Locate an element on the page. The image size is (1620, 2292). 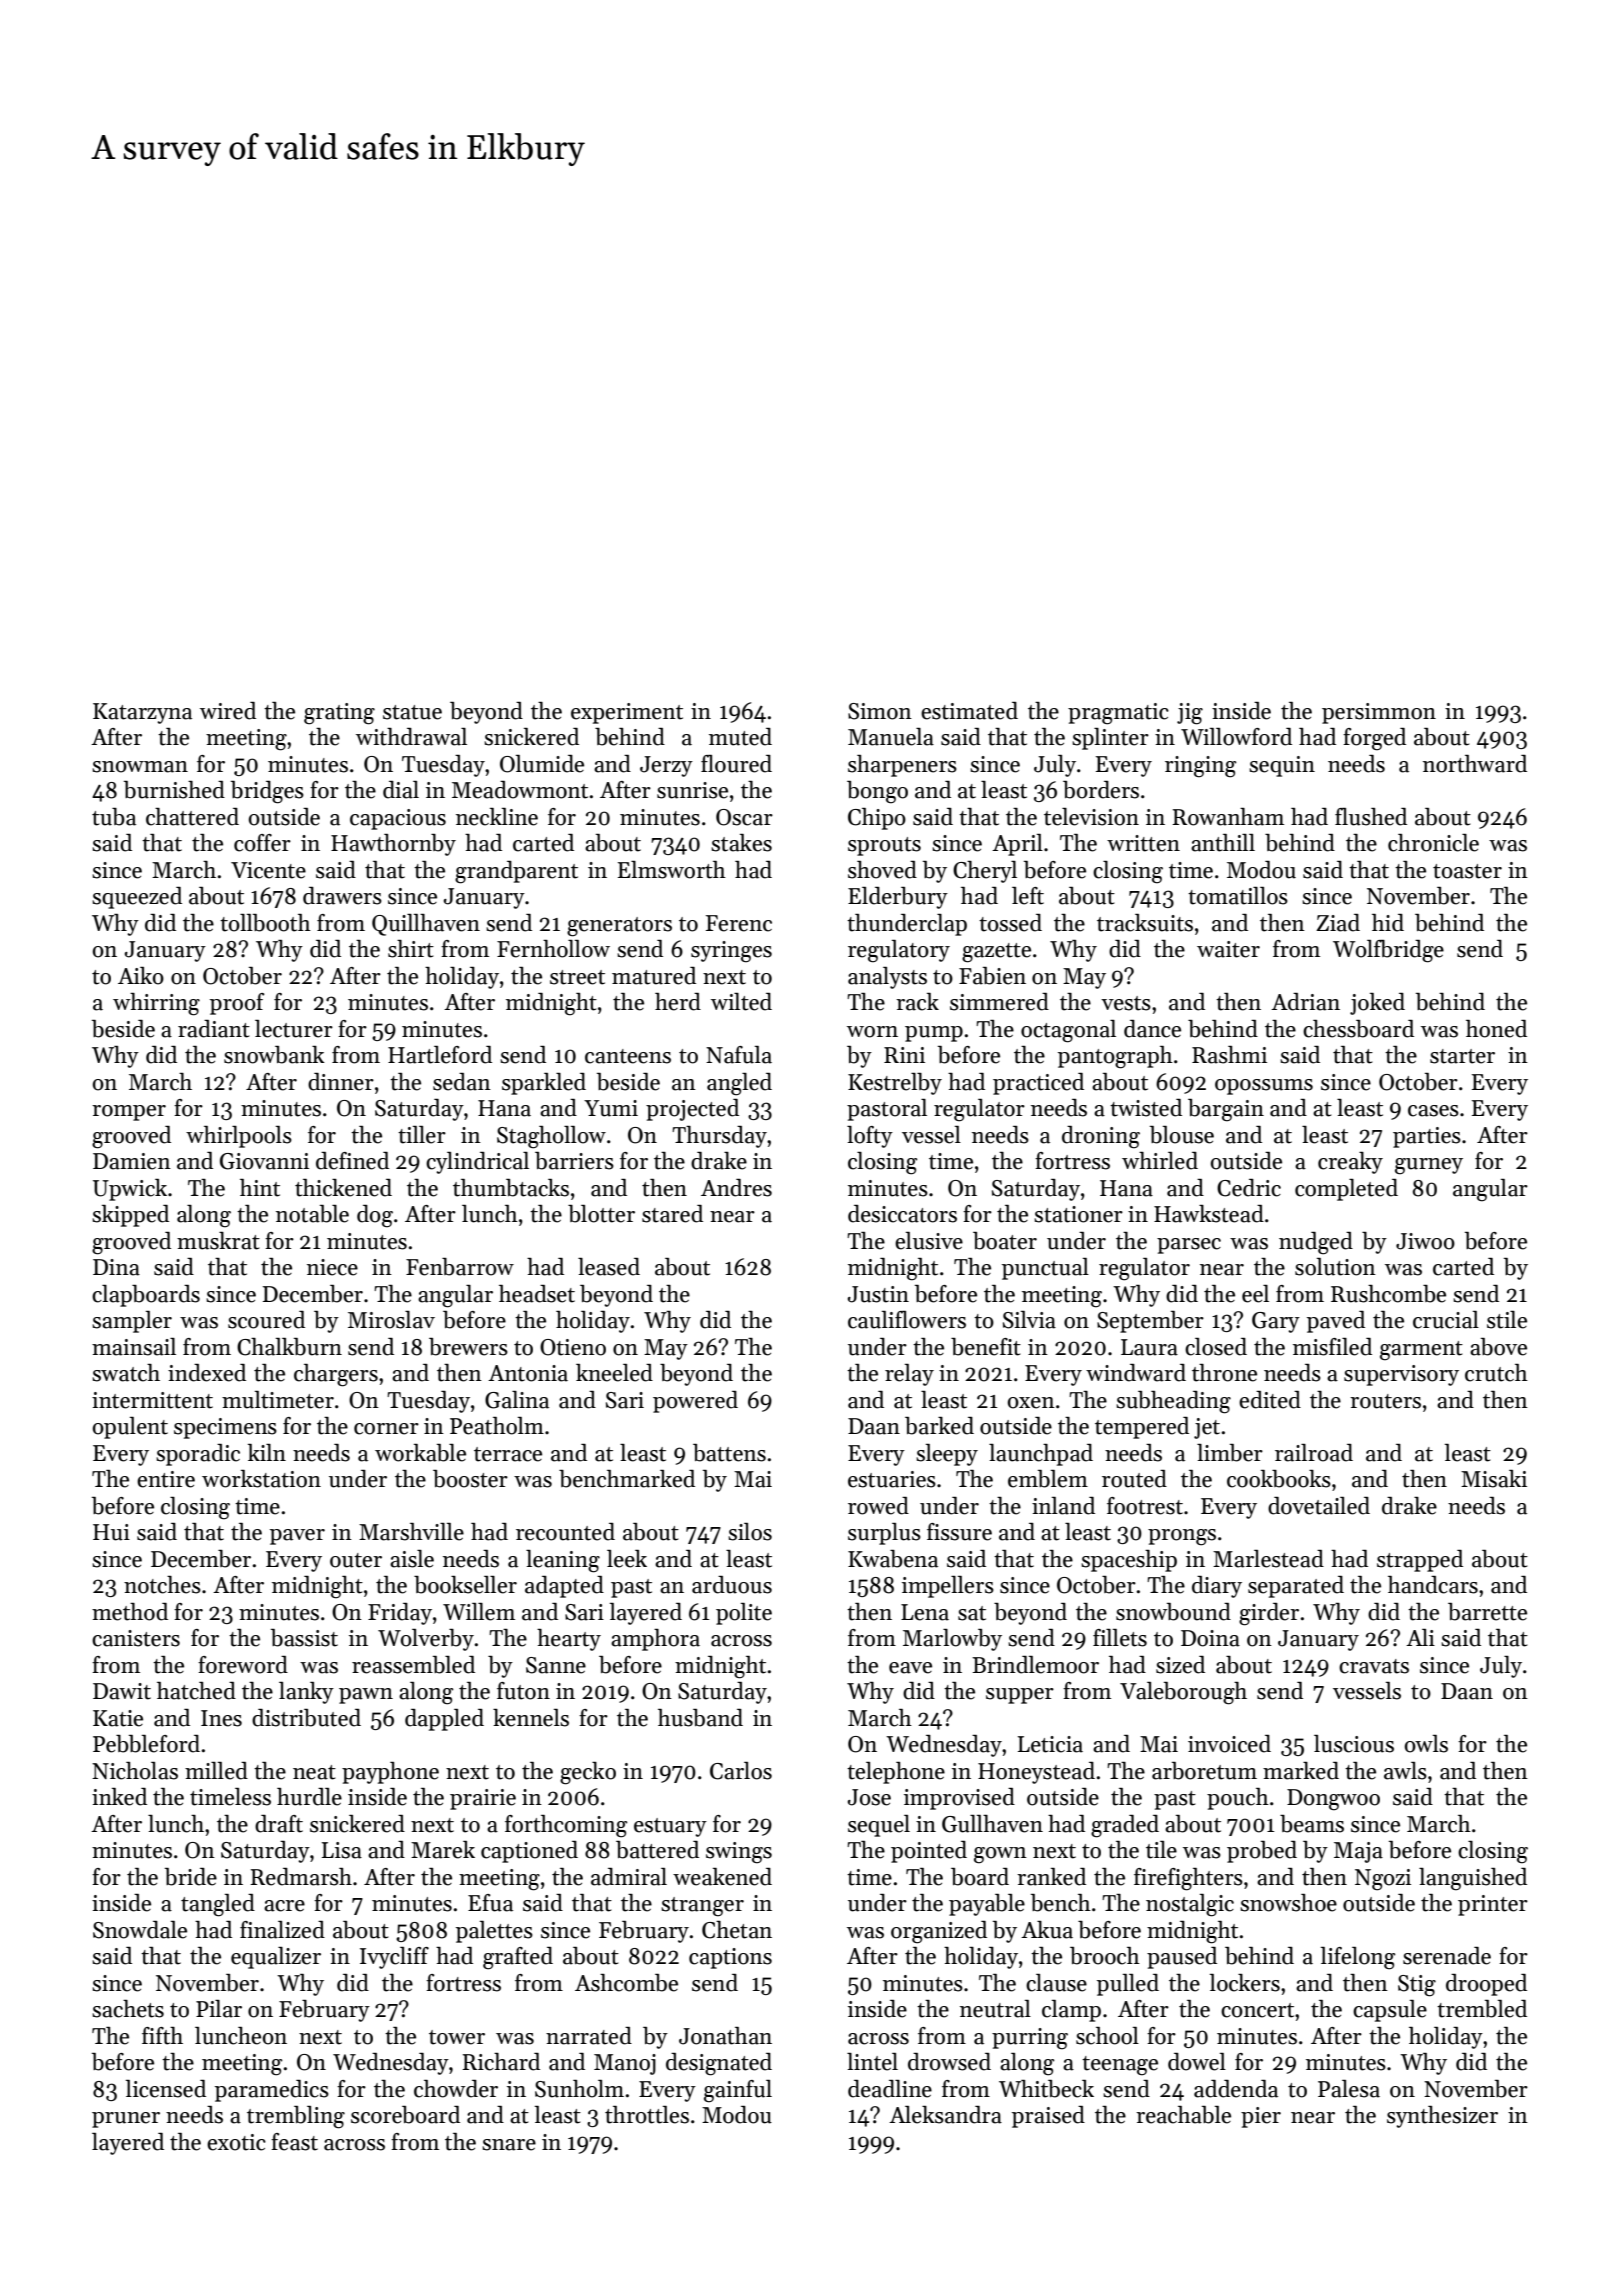
persimmon is located at coordinates (1379, 713).
